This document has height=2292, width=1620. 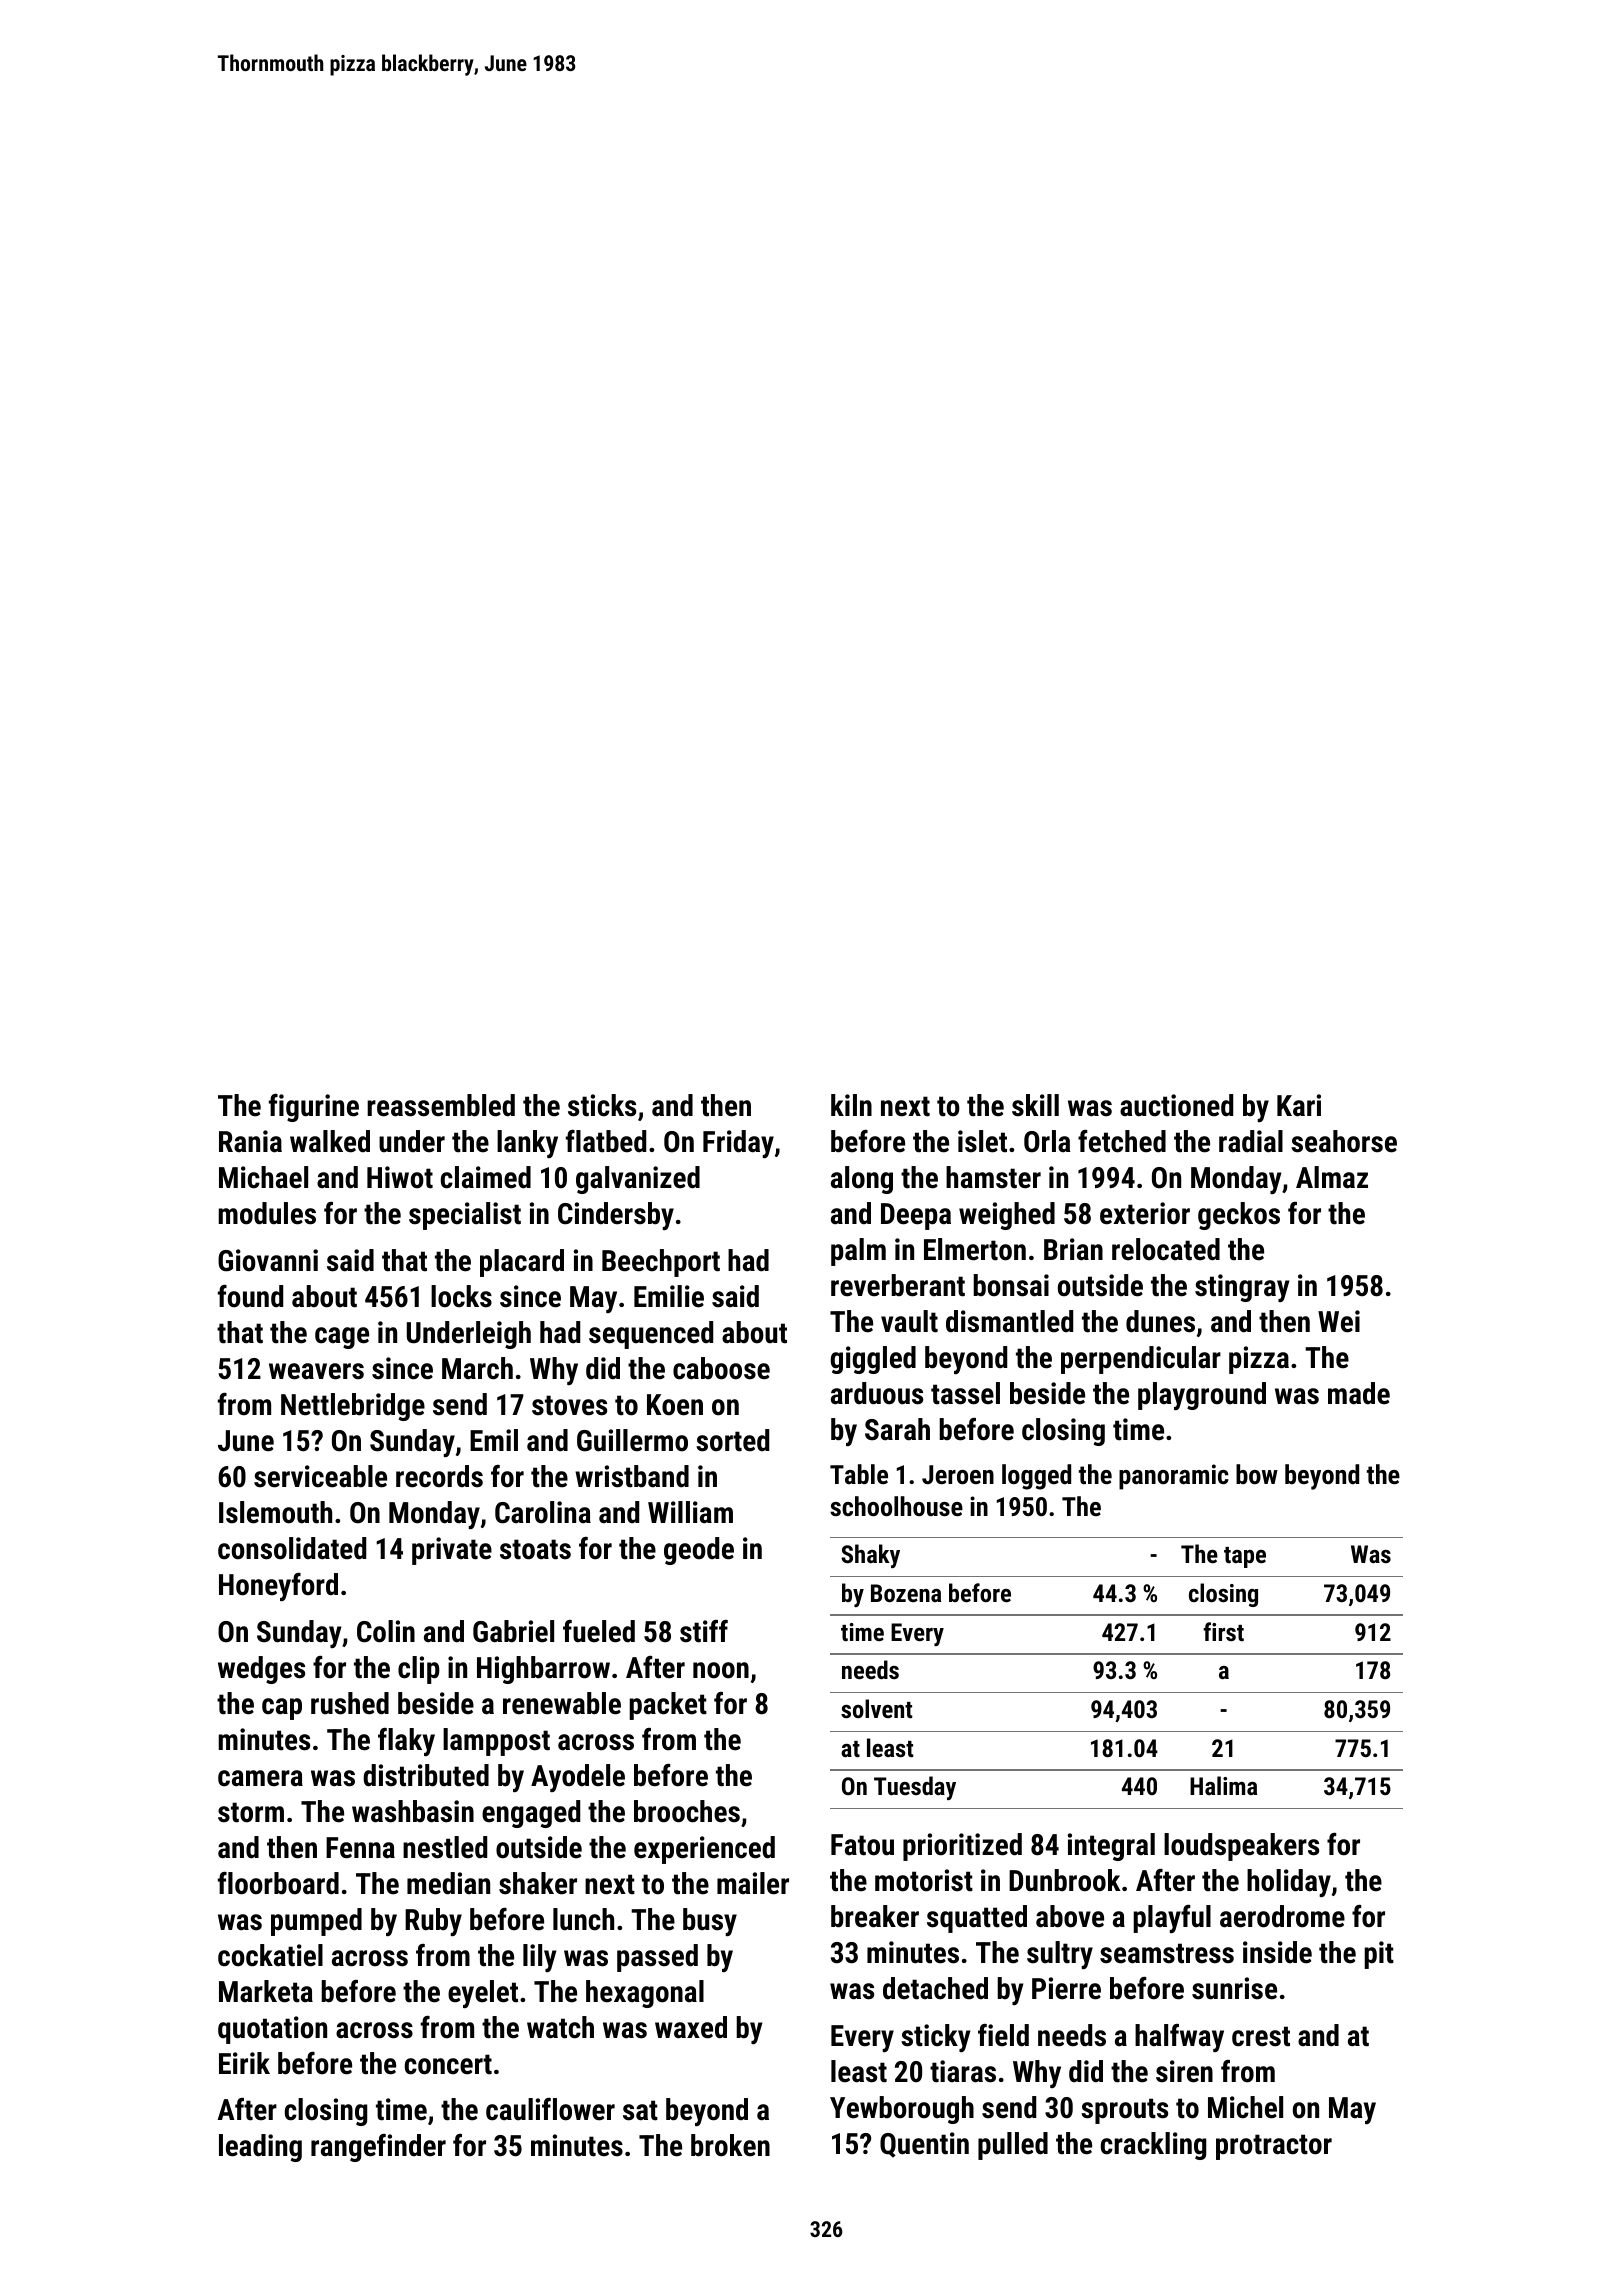 I want to click on detached, so click(x=935, y=1988).
